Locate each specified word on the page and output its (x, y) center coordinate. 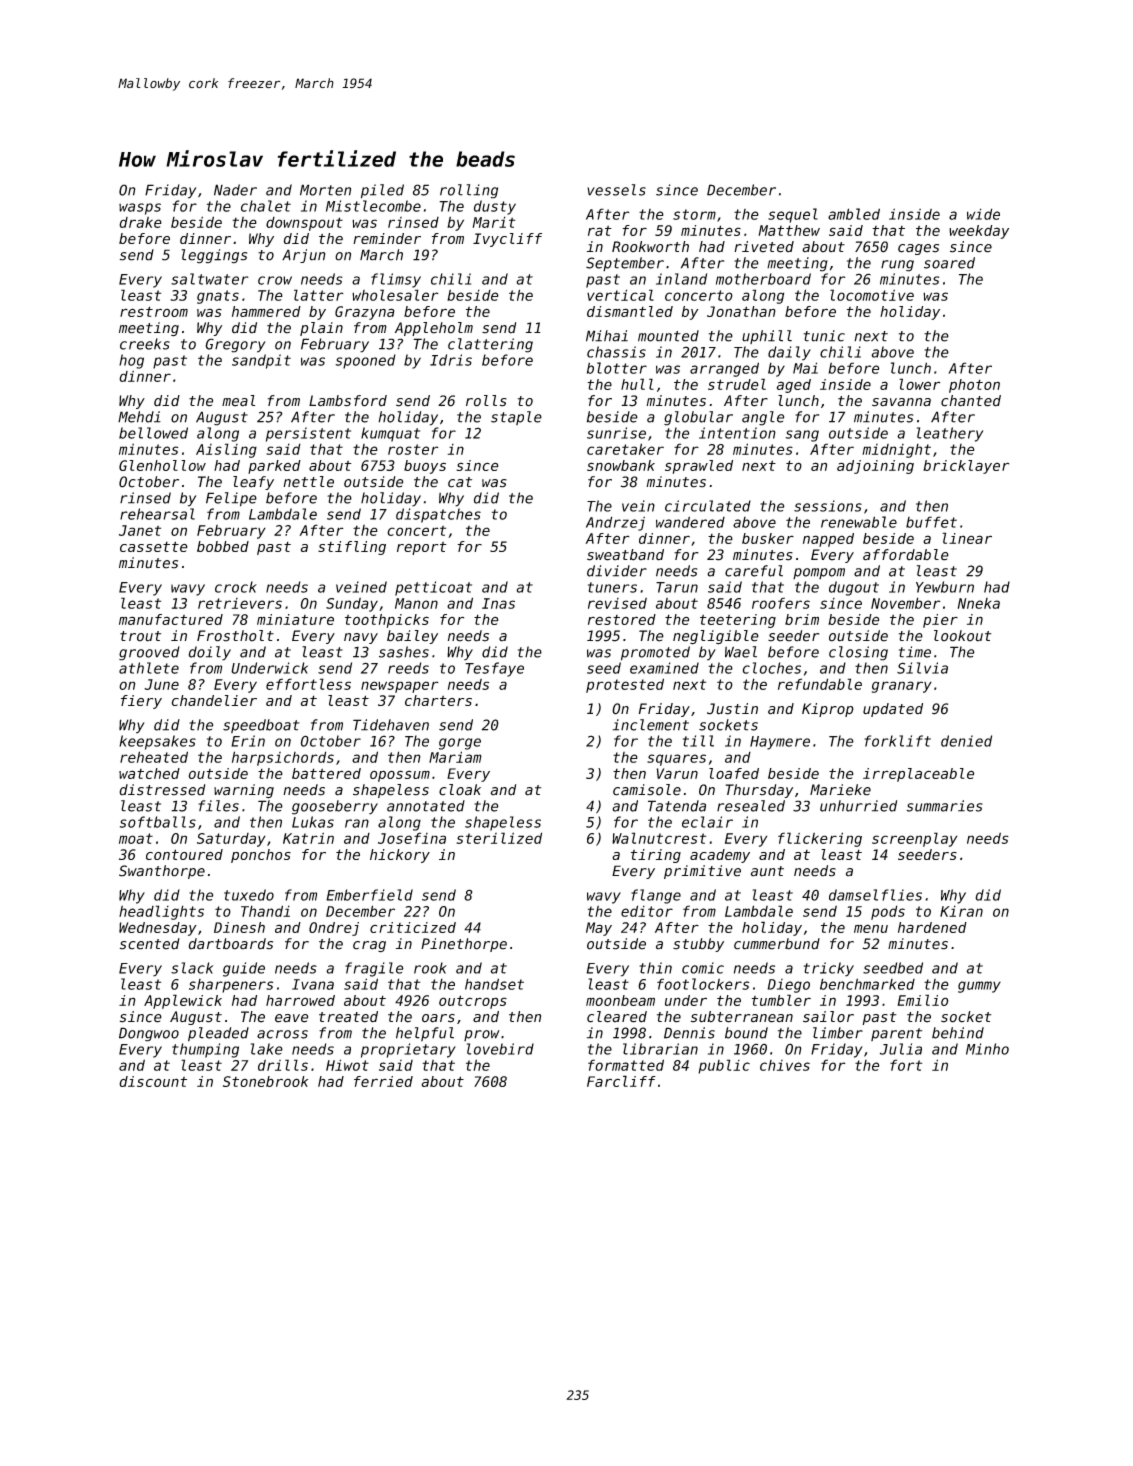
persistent (308, 434)
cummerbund (777, 944)
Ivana (313, 984)
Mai (805, 368)
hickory (400, 856)
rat (600, 230)
